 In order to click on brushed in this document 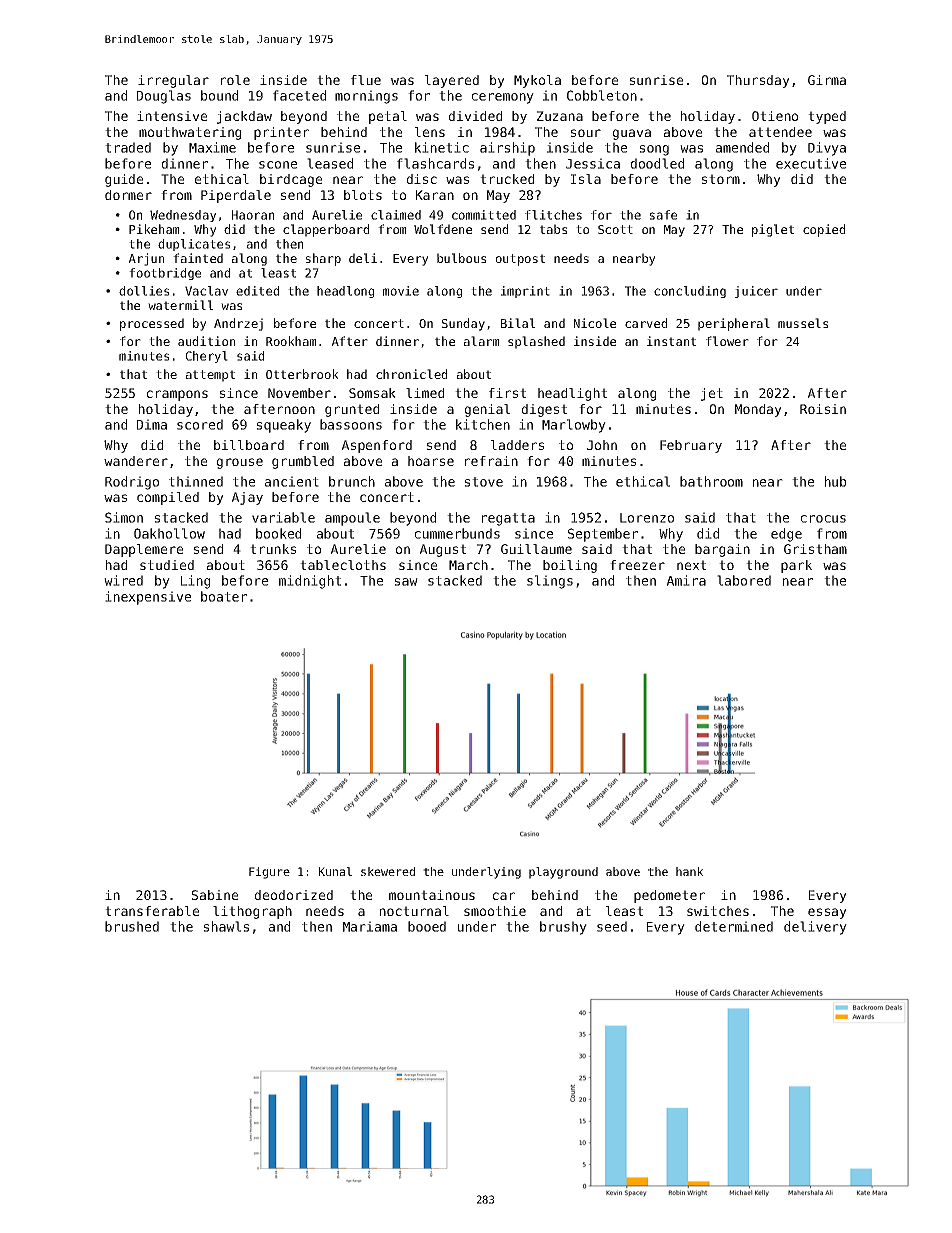, I will do `click(132, 926)`.
